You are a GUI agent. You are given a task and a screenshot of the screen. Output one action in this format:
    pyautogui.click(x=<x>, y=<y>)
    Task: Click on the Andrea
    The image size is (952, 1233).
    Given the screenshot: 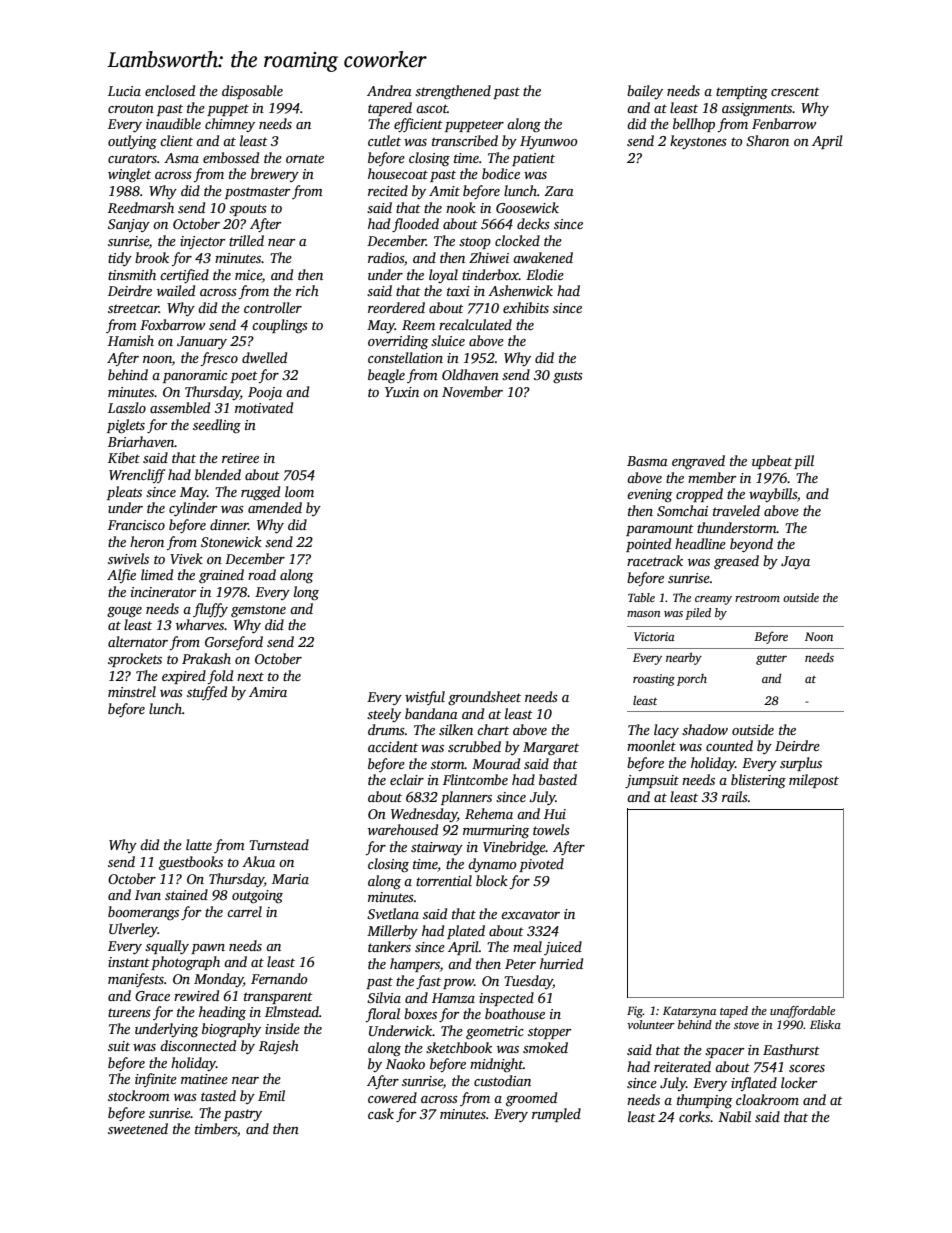 What is the action you would take?
    pyautogui.click(x=389, y=90)
